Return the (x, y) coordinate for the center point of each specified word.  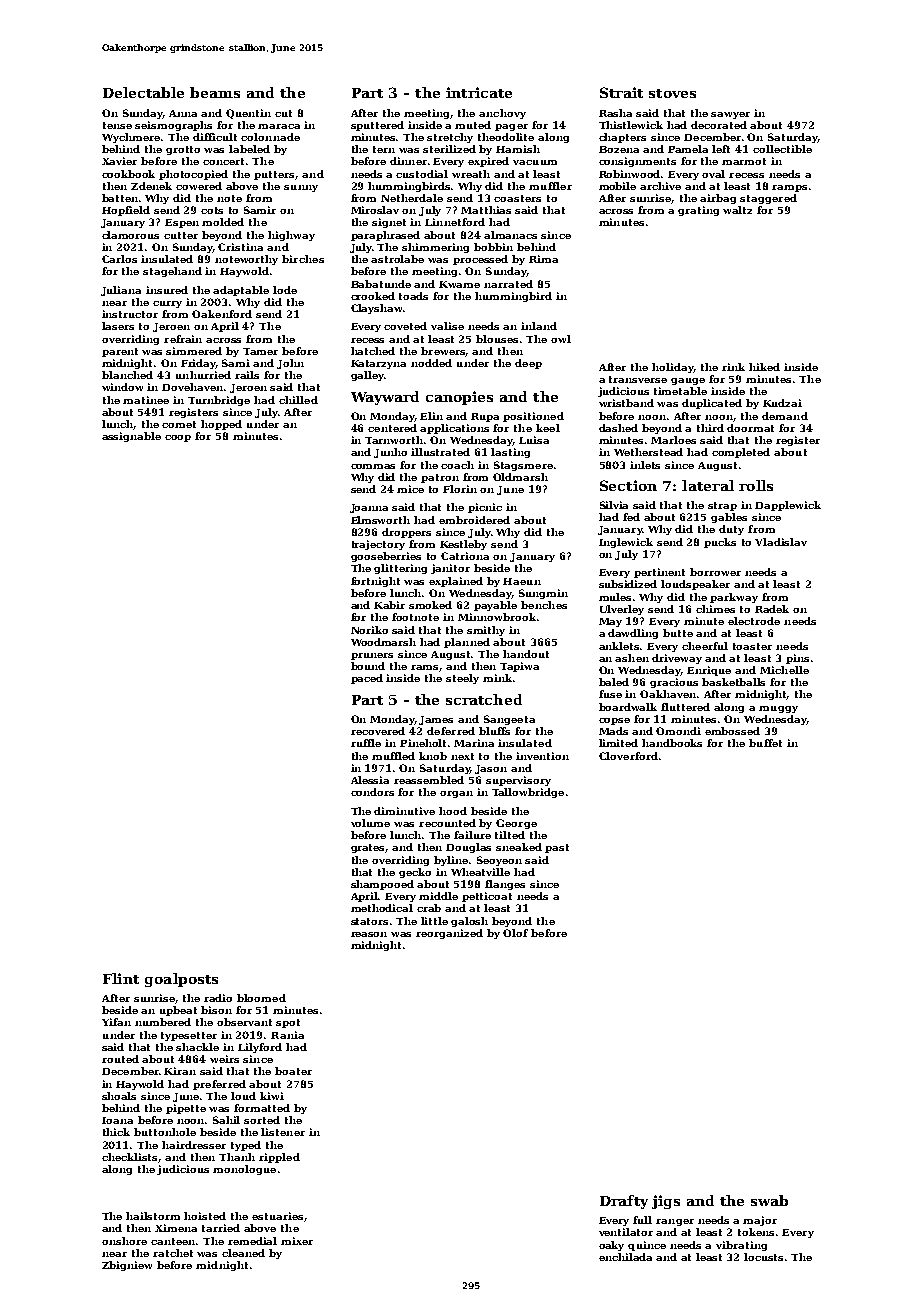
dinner (408, 161)
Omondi (678, 731)
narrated (508, 284)
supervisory (518, 781)
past (557, 848)
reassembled (429, 780)
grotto (183, 150)
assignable (131, 437)
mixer (297, 1241)
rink (733, 367)
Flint (121, 978)
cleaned (243, 1253)
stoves (672, 93)
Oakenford (222, 314)
